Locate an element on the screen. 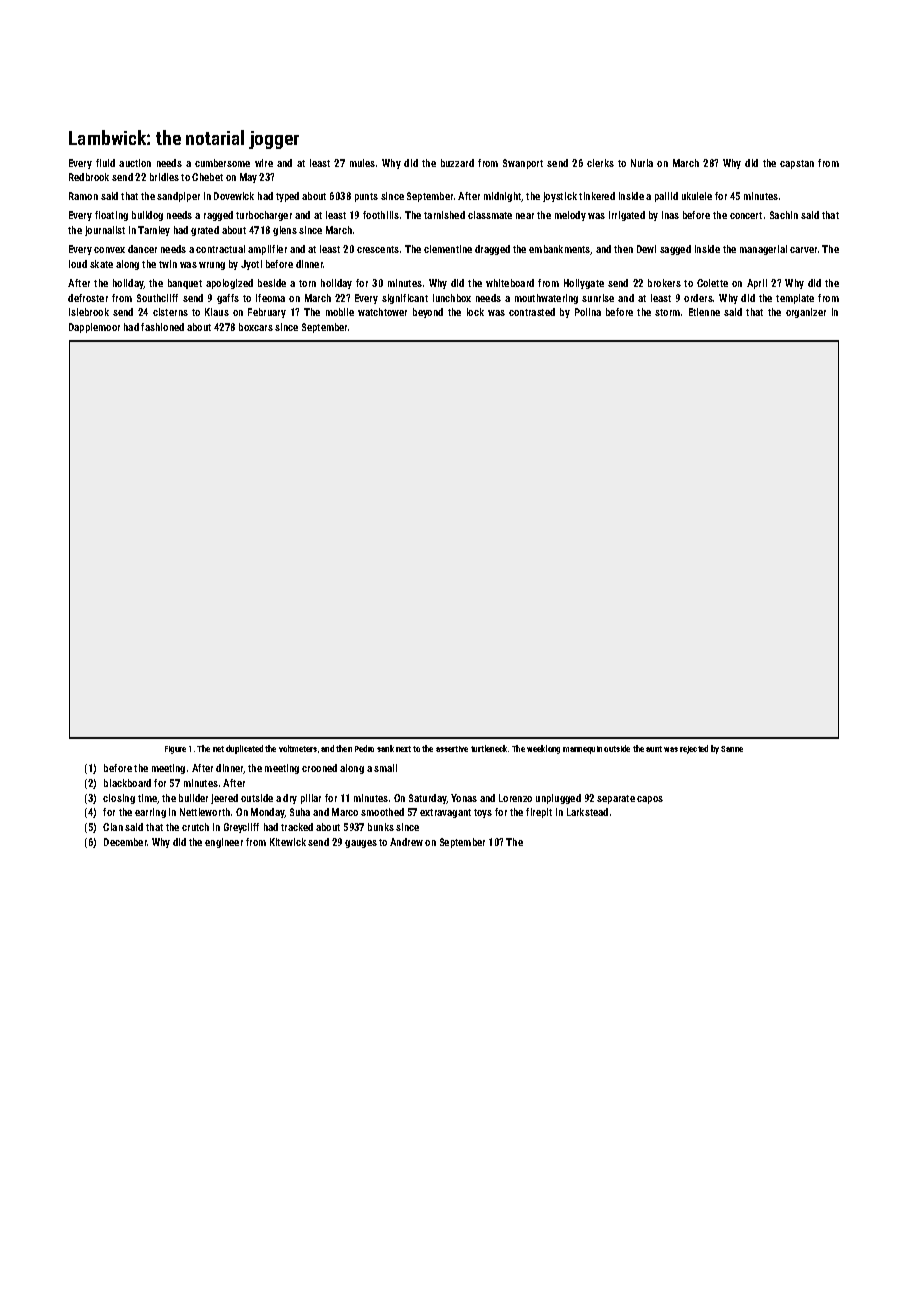 The height and width of the screenshot is (1316, 908). boxcars is located at coordinates (256, 327).
